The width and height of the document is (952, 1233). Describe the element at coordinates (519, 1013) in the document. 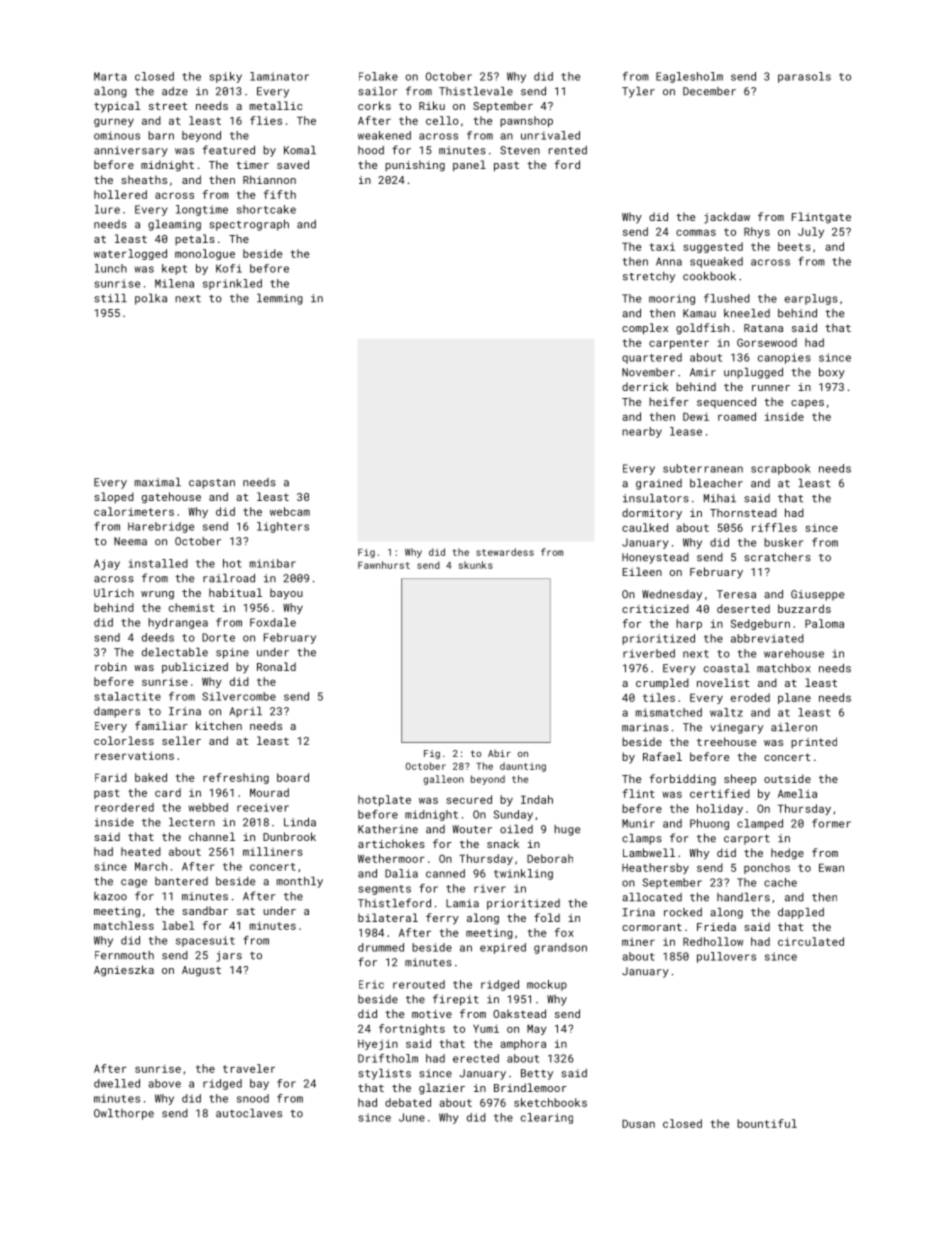

I see `Oakstead` at that location.
